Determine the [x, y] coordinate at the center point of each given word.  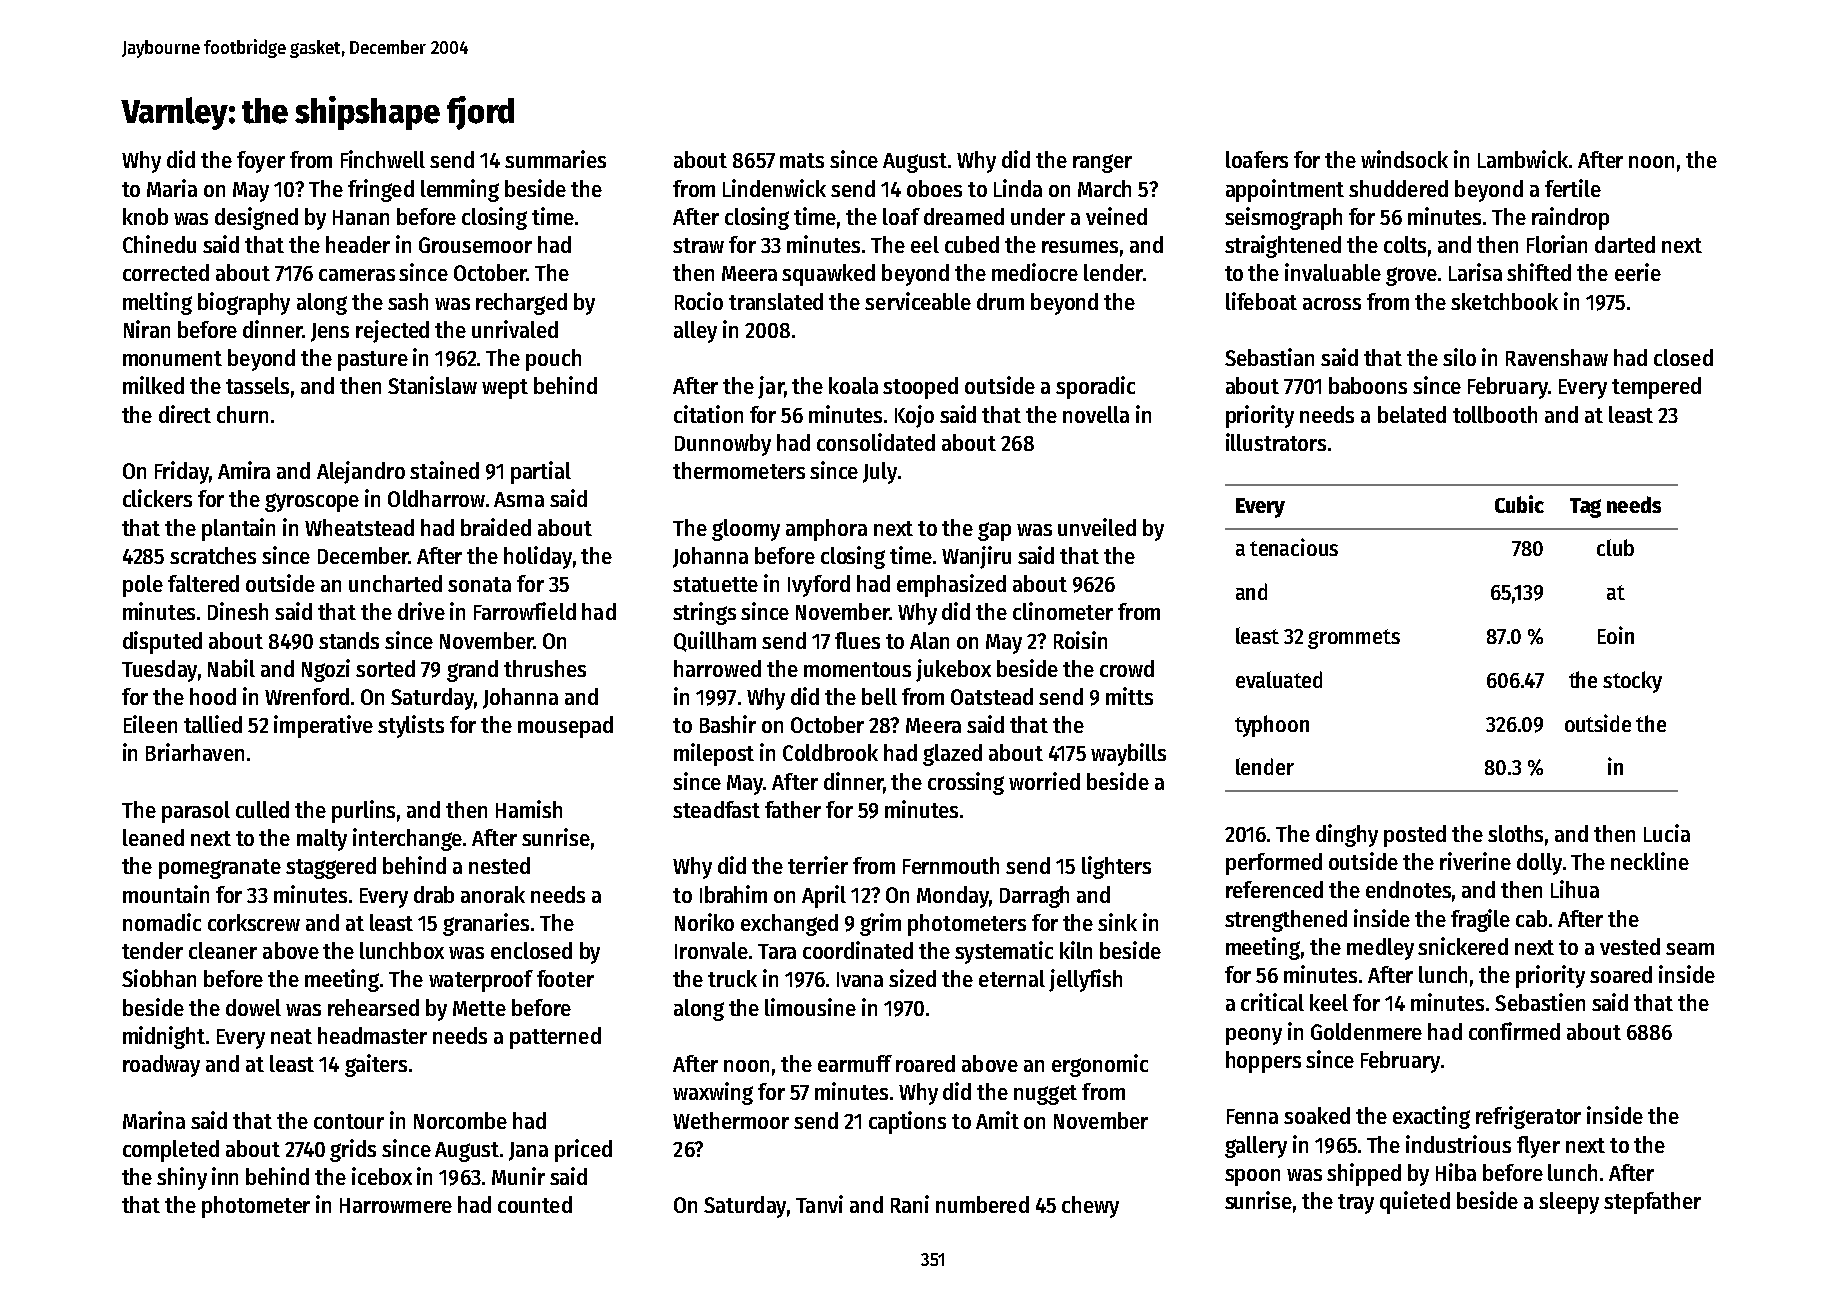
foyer [261, 162]
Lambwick [1523, 159]
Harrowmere [396, 1205]
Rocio [699, 301]
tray [1356, 1204]
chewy [1090, 1207]
